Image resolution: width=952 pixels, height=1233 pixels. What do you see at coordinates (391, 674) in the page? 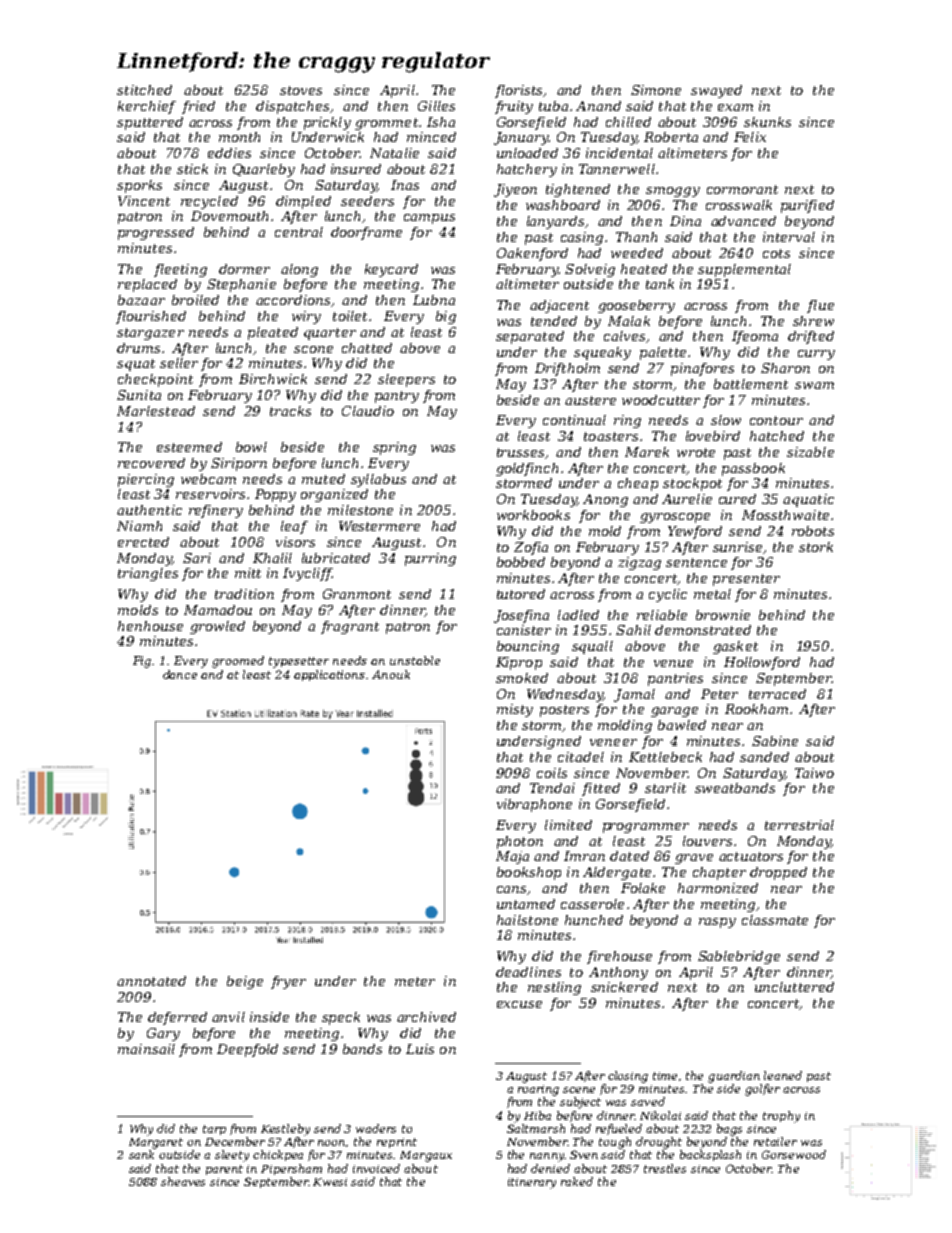
I see `Anouk` at bounding box center [391, 674].
